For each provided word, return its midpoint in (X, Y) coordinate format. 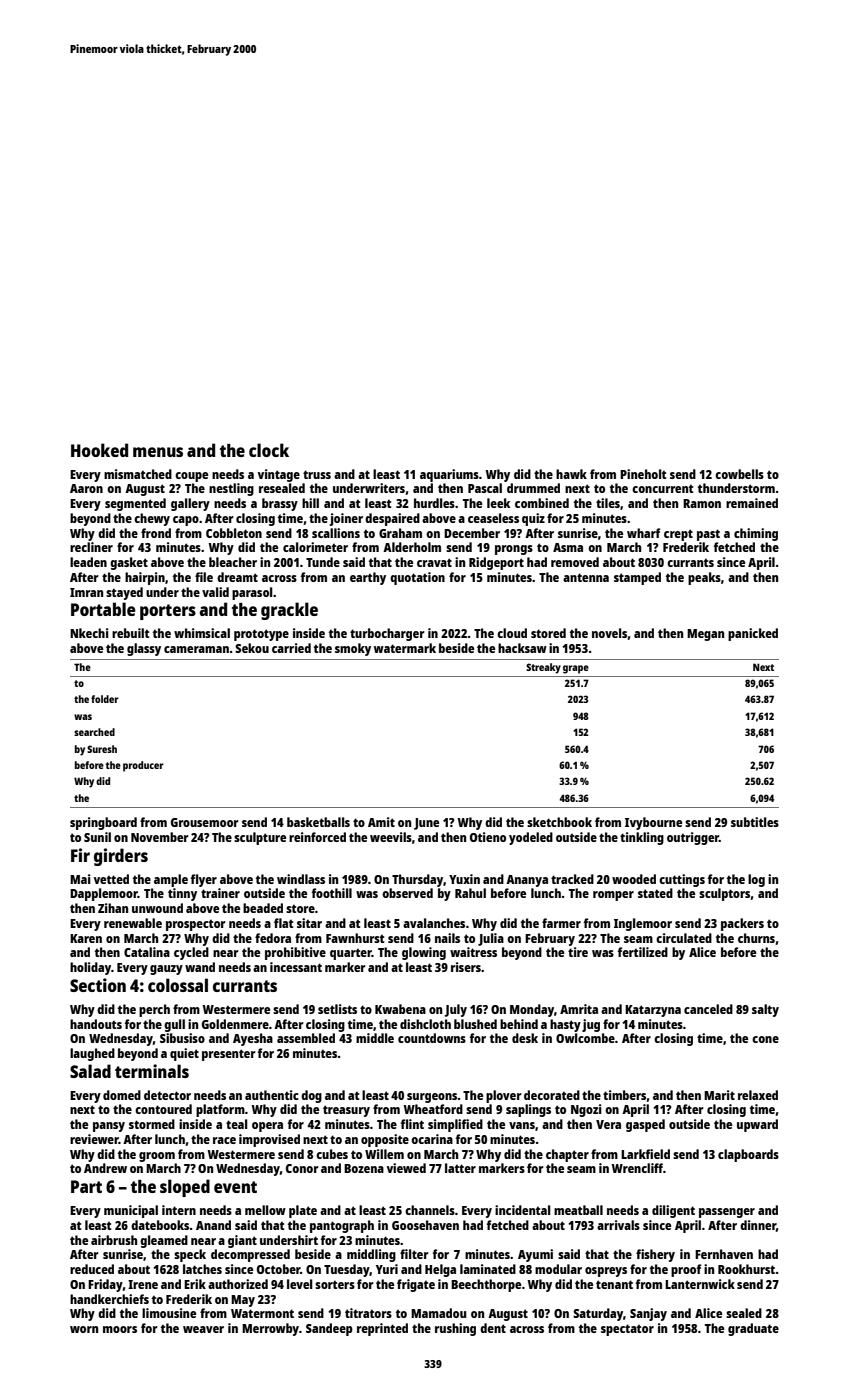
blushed (475, 1024)
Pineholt (643, 474)
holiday (90, 968)
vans (522, 1125)
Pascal (485, 488)
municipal (131, 1211)
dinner (758, 1225)
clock (269, 450)
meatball (578, 1210)
